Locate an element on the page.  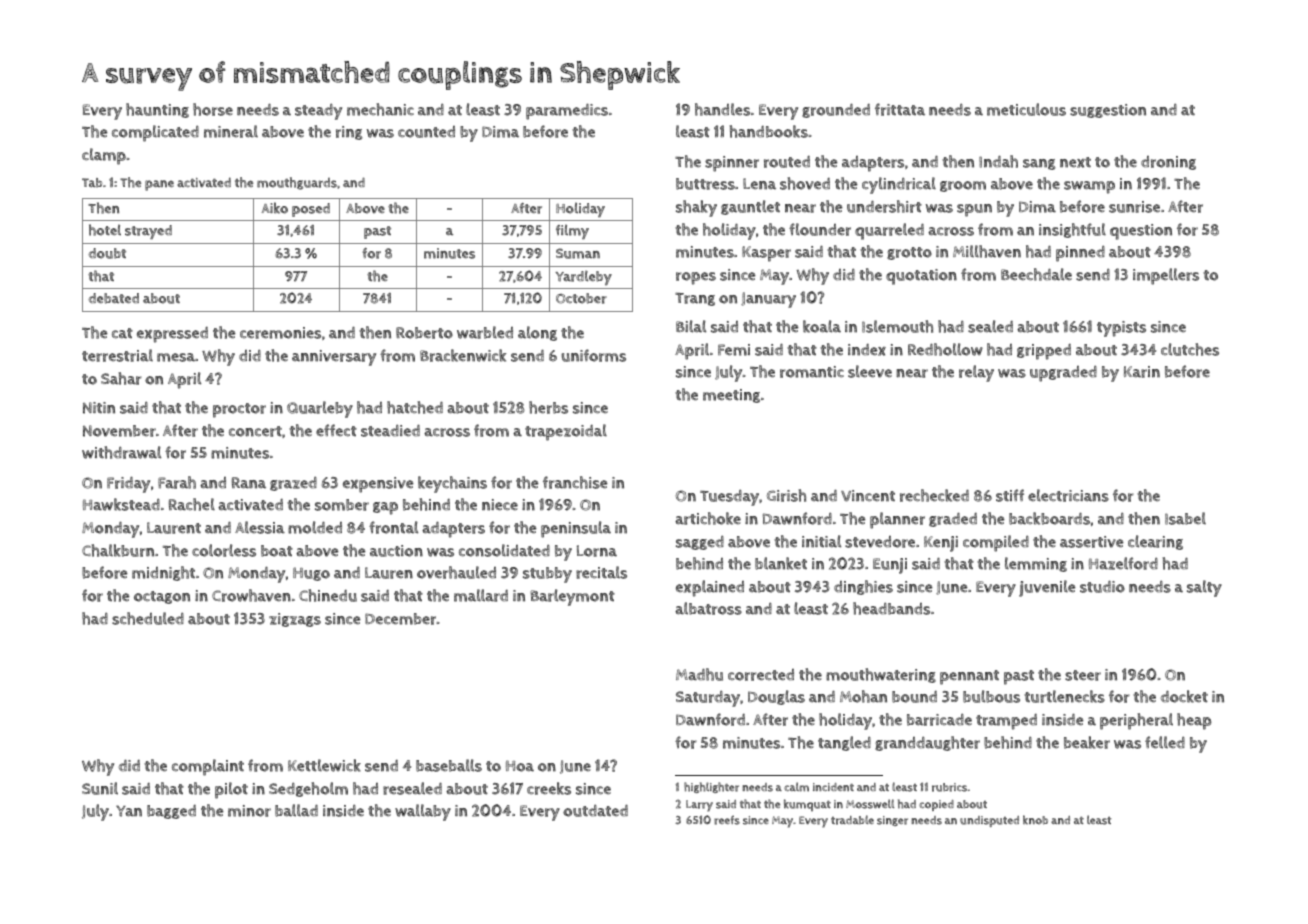
Karin is located at coordinates (1142, 372).
